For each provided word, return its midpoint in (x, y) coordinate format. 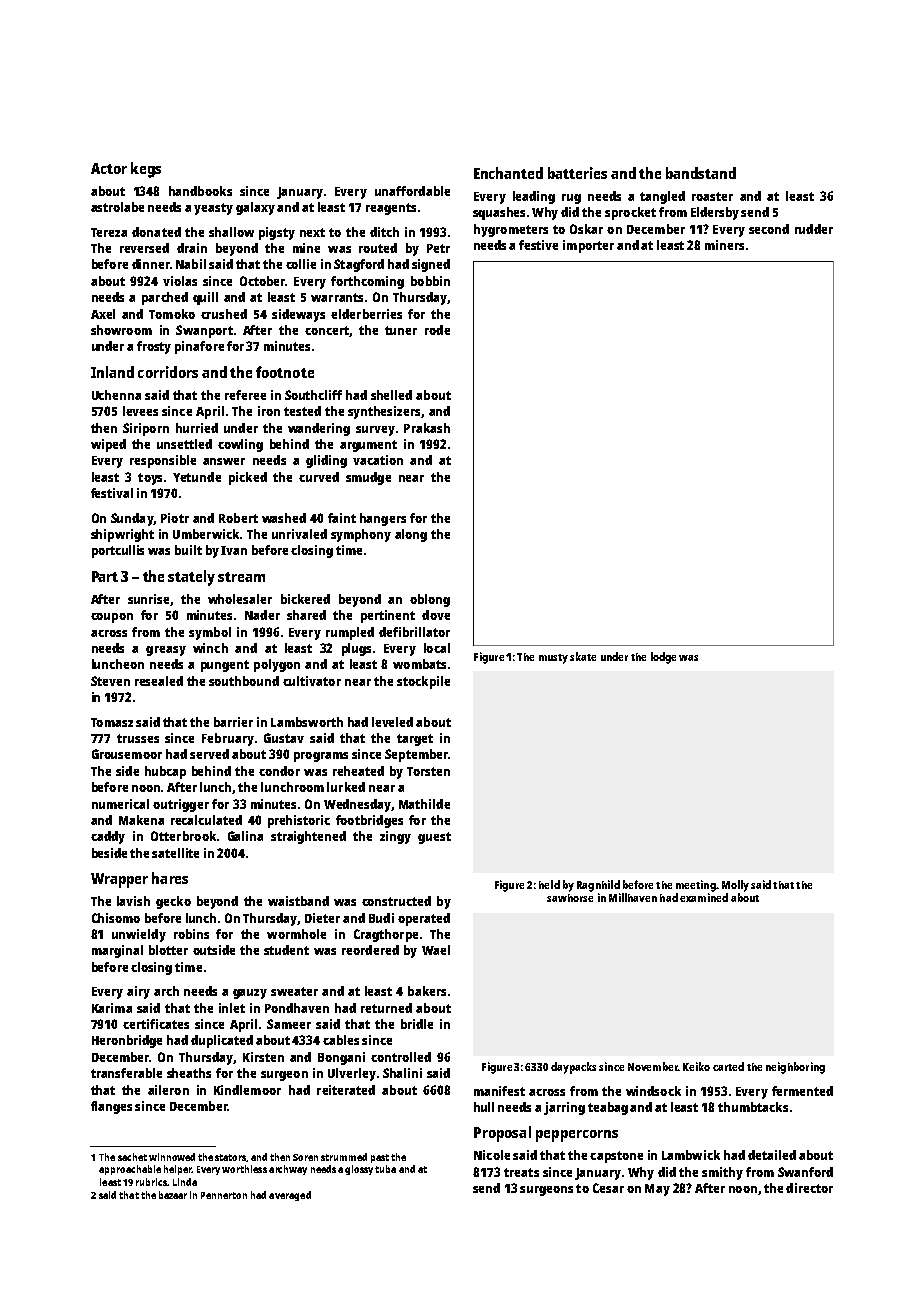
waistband (298, 901)
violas (180, 281)
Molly (735, 886)
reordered (370, 950)
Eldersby (715, 213)
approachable (130, 1170)
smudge (368, 478)
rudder (814, 229)
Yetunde (197, 477)
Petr (438, 248)
